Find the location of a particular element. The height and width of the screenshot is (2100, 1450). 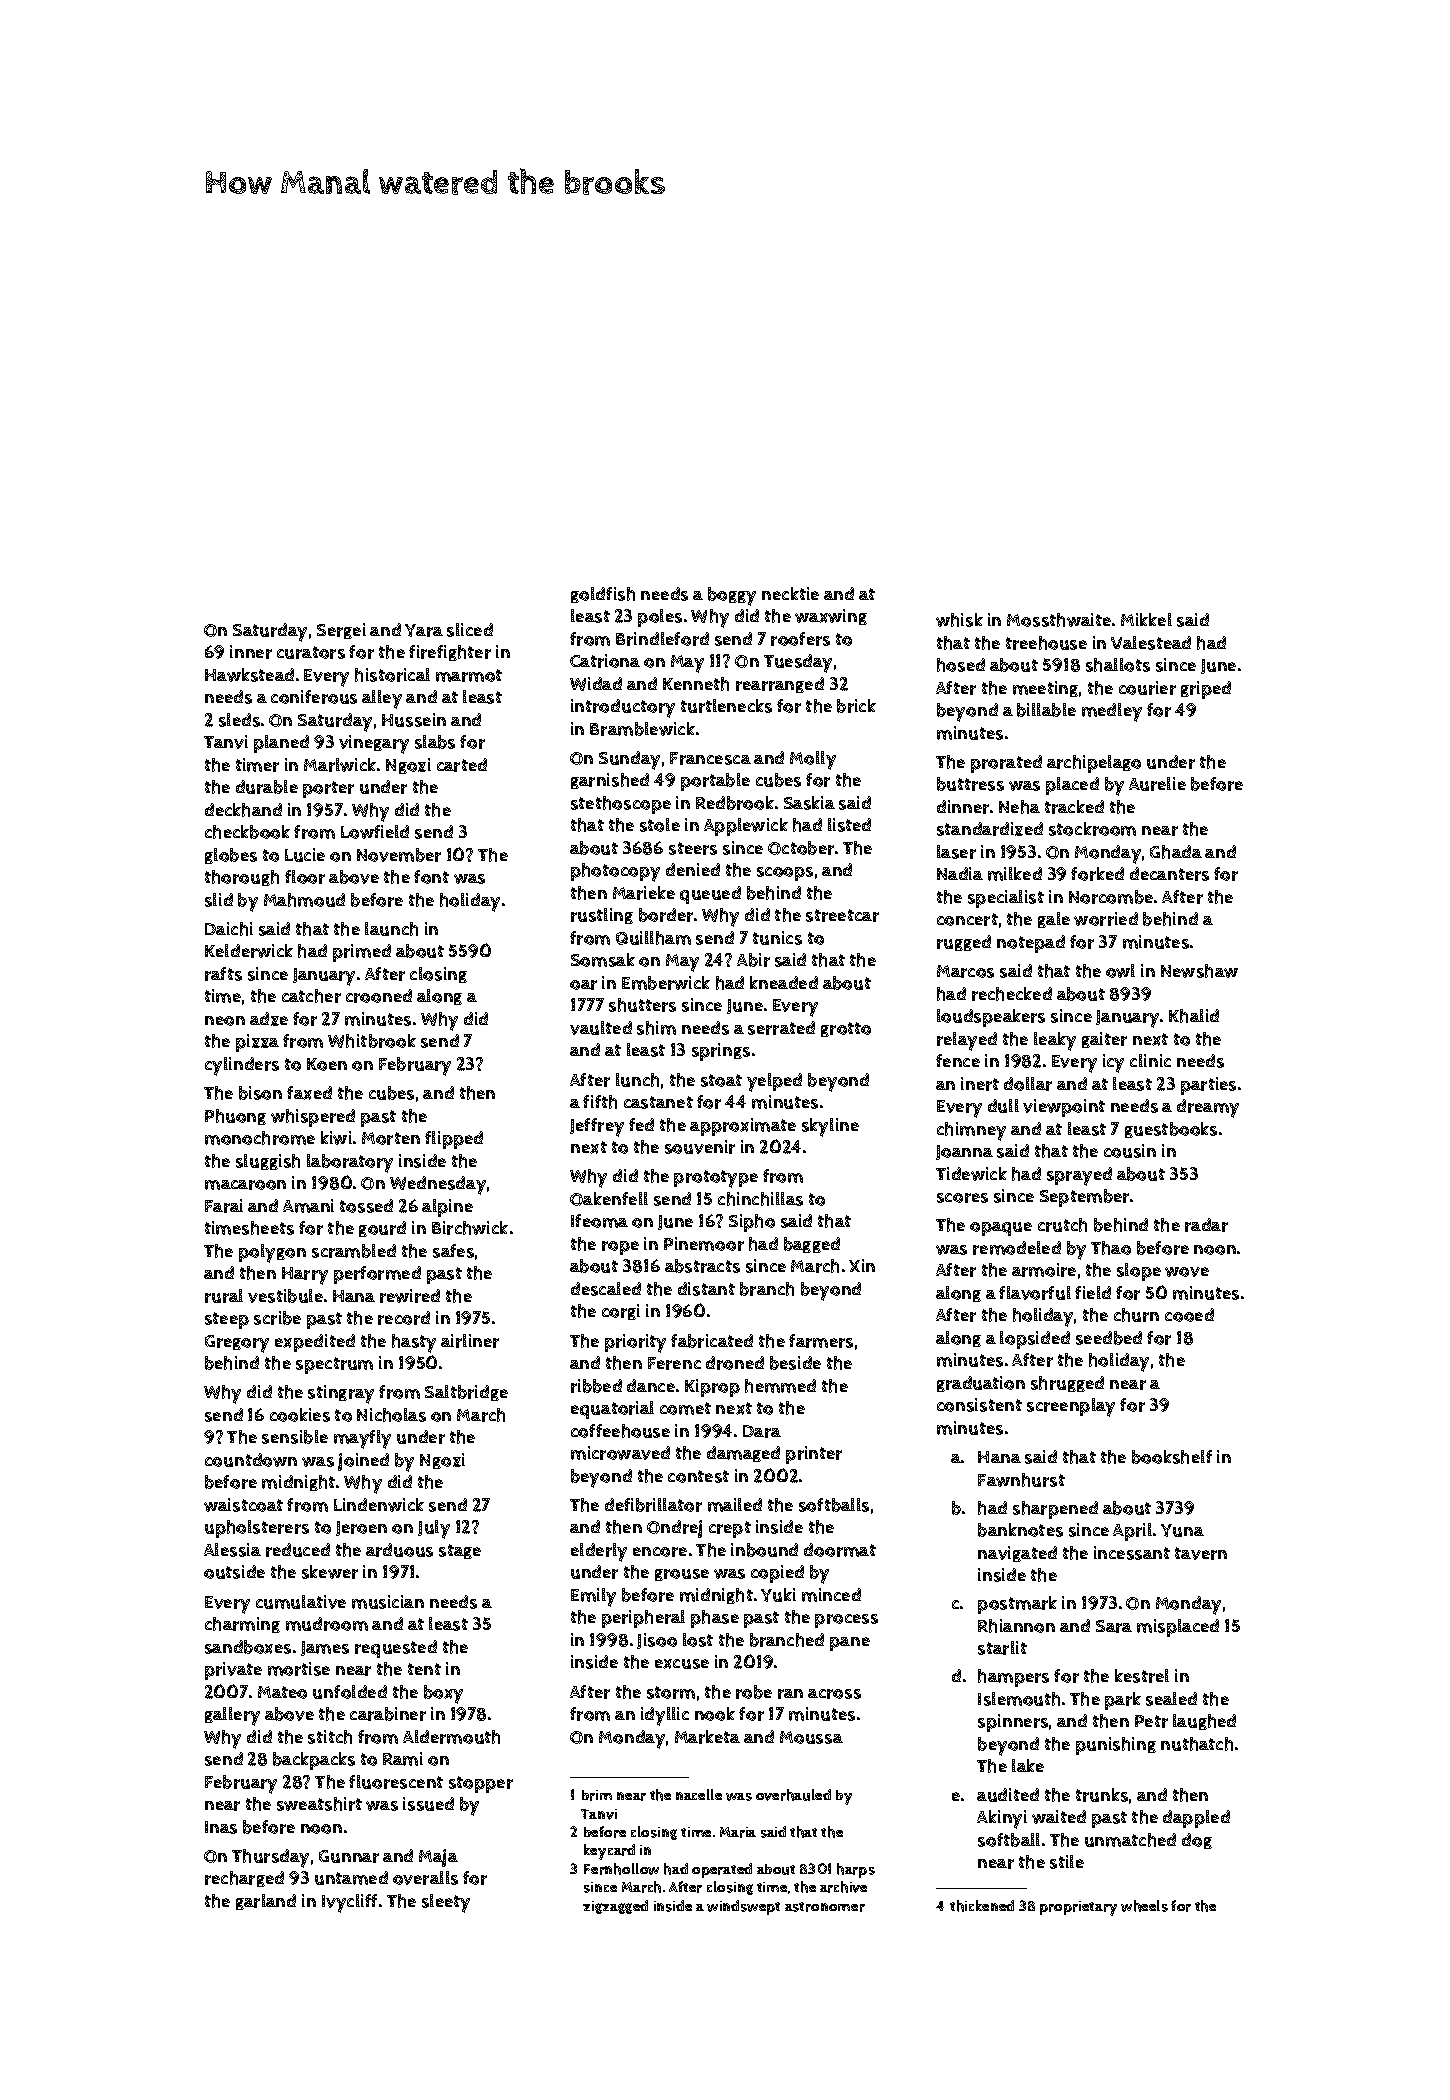

courier is located at coordinates (1147, 688).
